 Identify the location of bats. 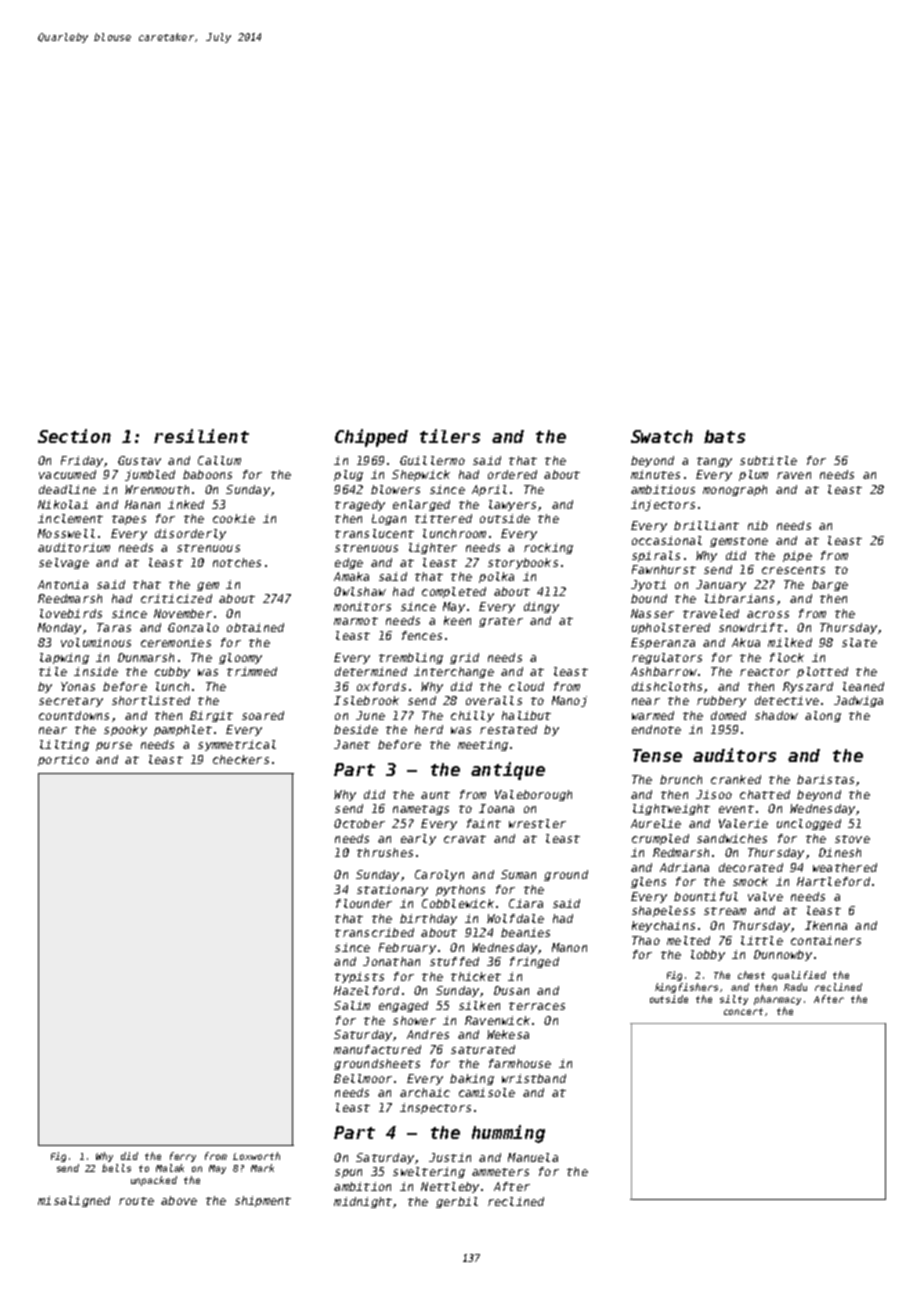
(724, 436).
